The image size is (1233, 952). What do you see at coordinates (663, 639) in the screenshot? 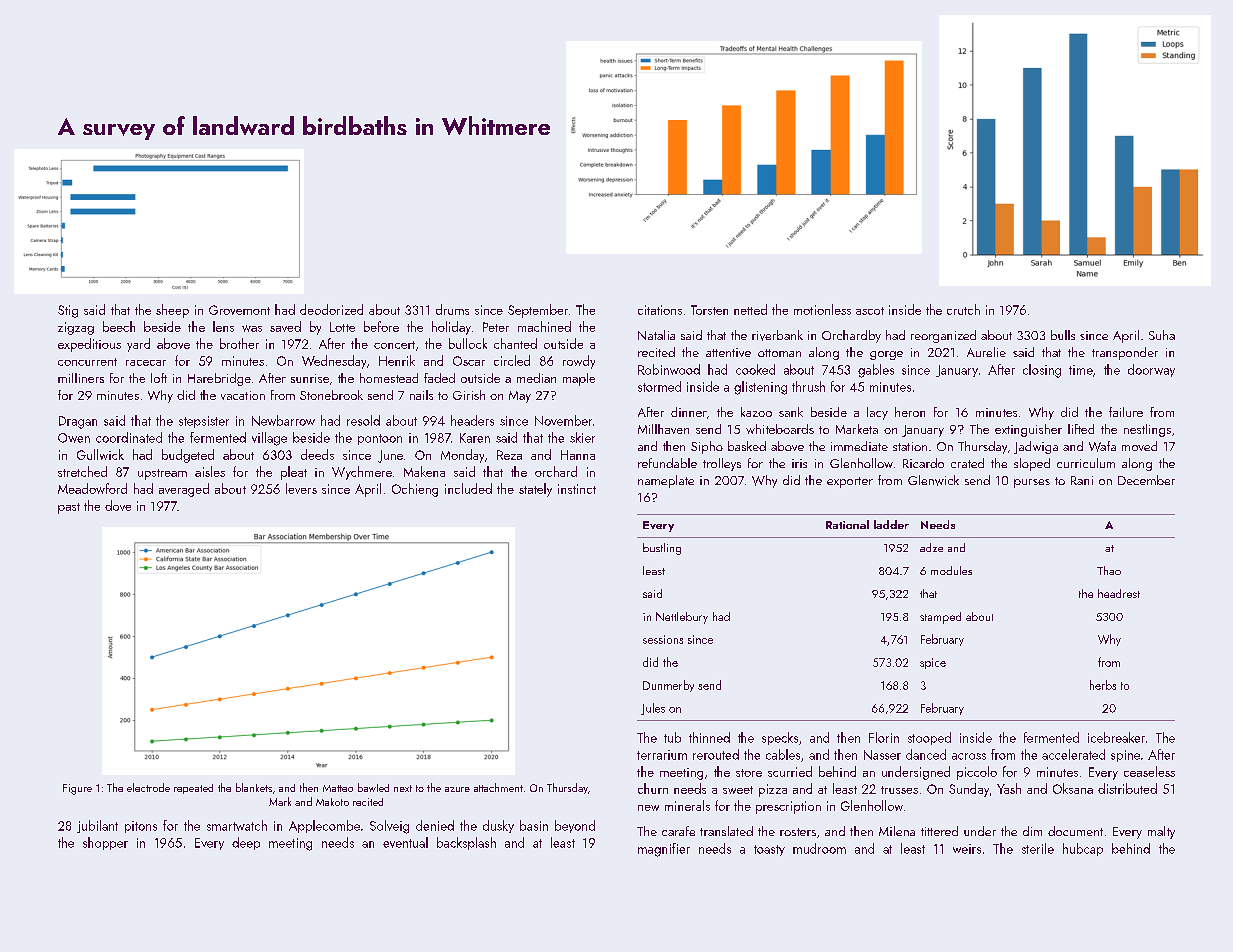
I see `sessions` at bounding box center [663, 639].
